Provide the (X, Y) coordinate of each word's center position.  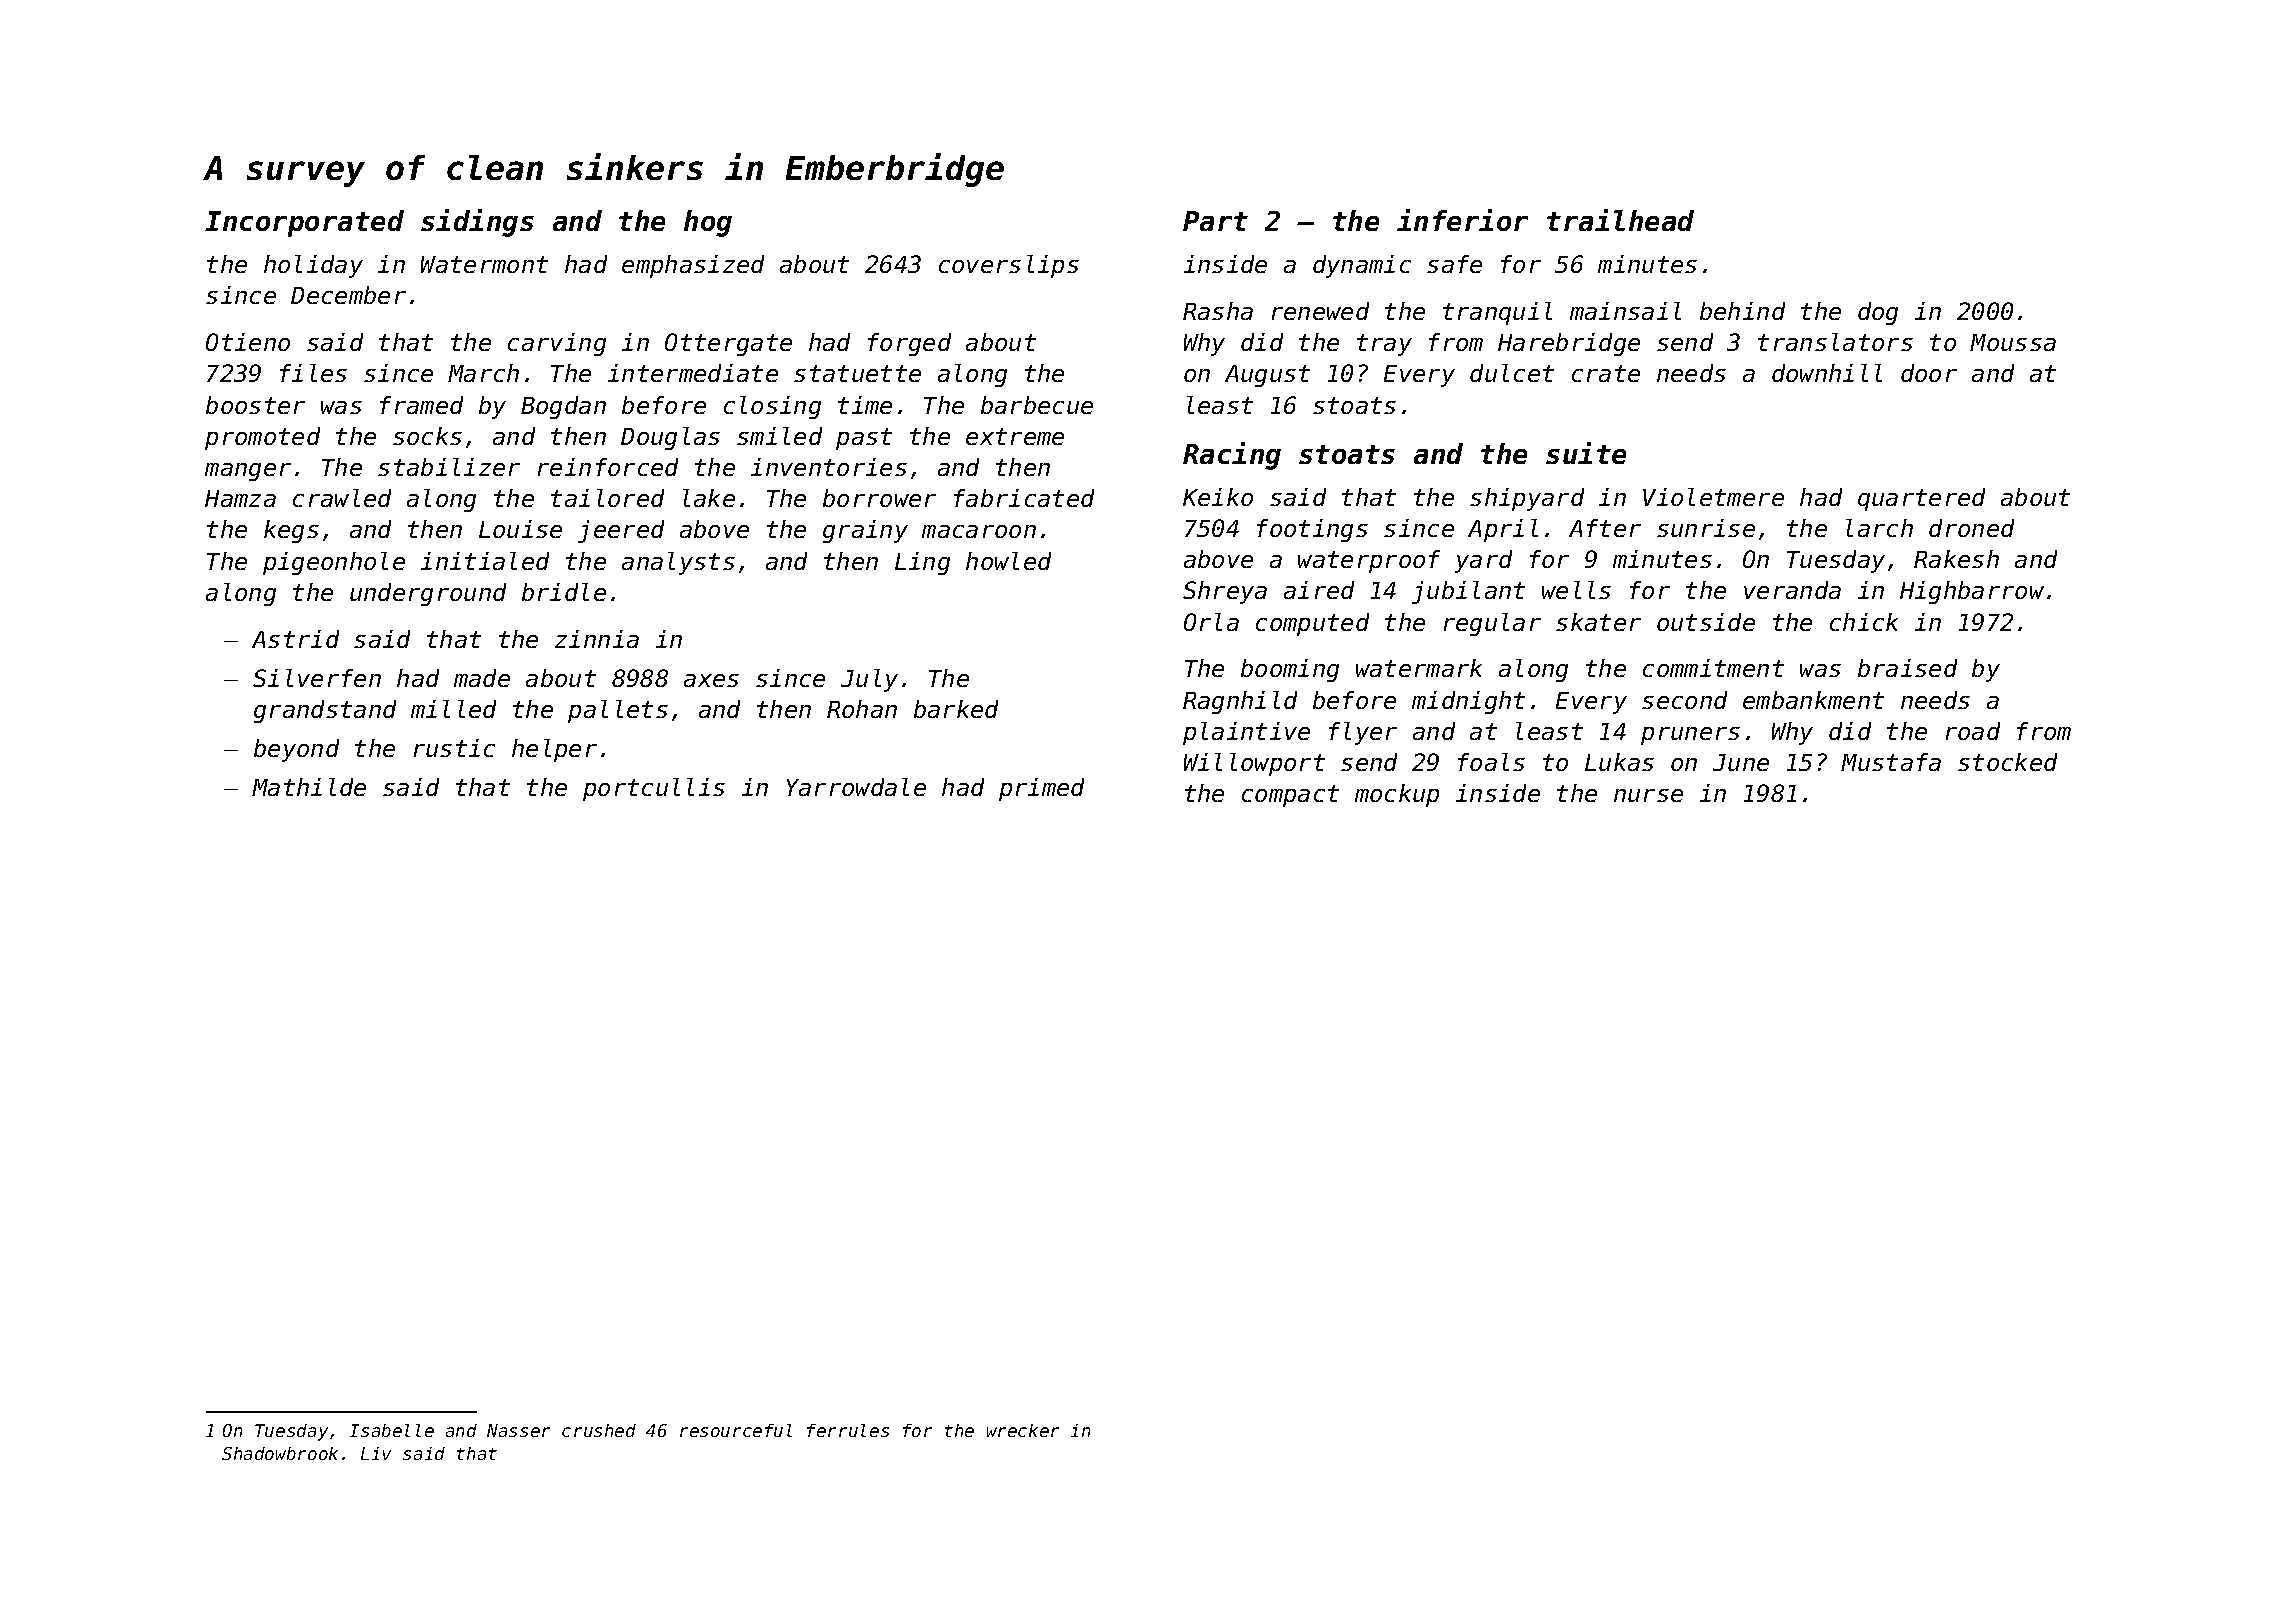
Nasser (518, 1430)
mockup (1397, 795)
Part (1215, 221)
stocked (2007, 762)
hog (708, 223)
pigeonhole (334, 563)
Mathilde (309, 787)
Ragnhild (1240, 702)
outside (1706, 622)
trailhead (1620, 220)
